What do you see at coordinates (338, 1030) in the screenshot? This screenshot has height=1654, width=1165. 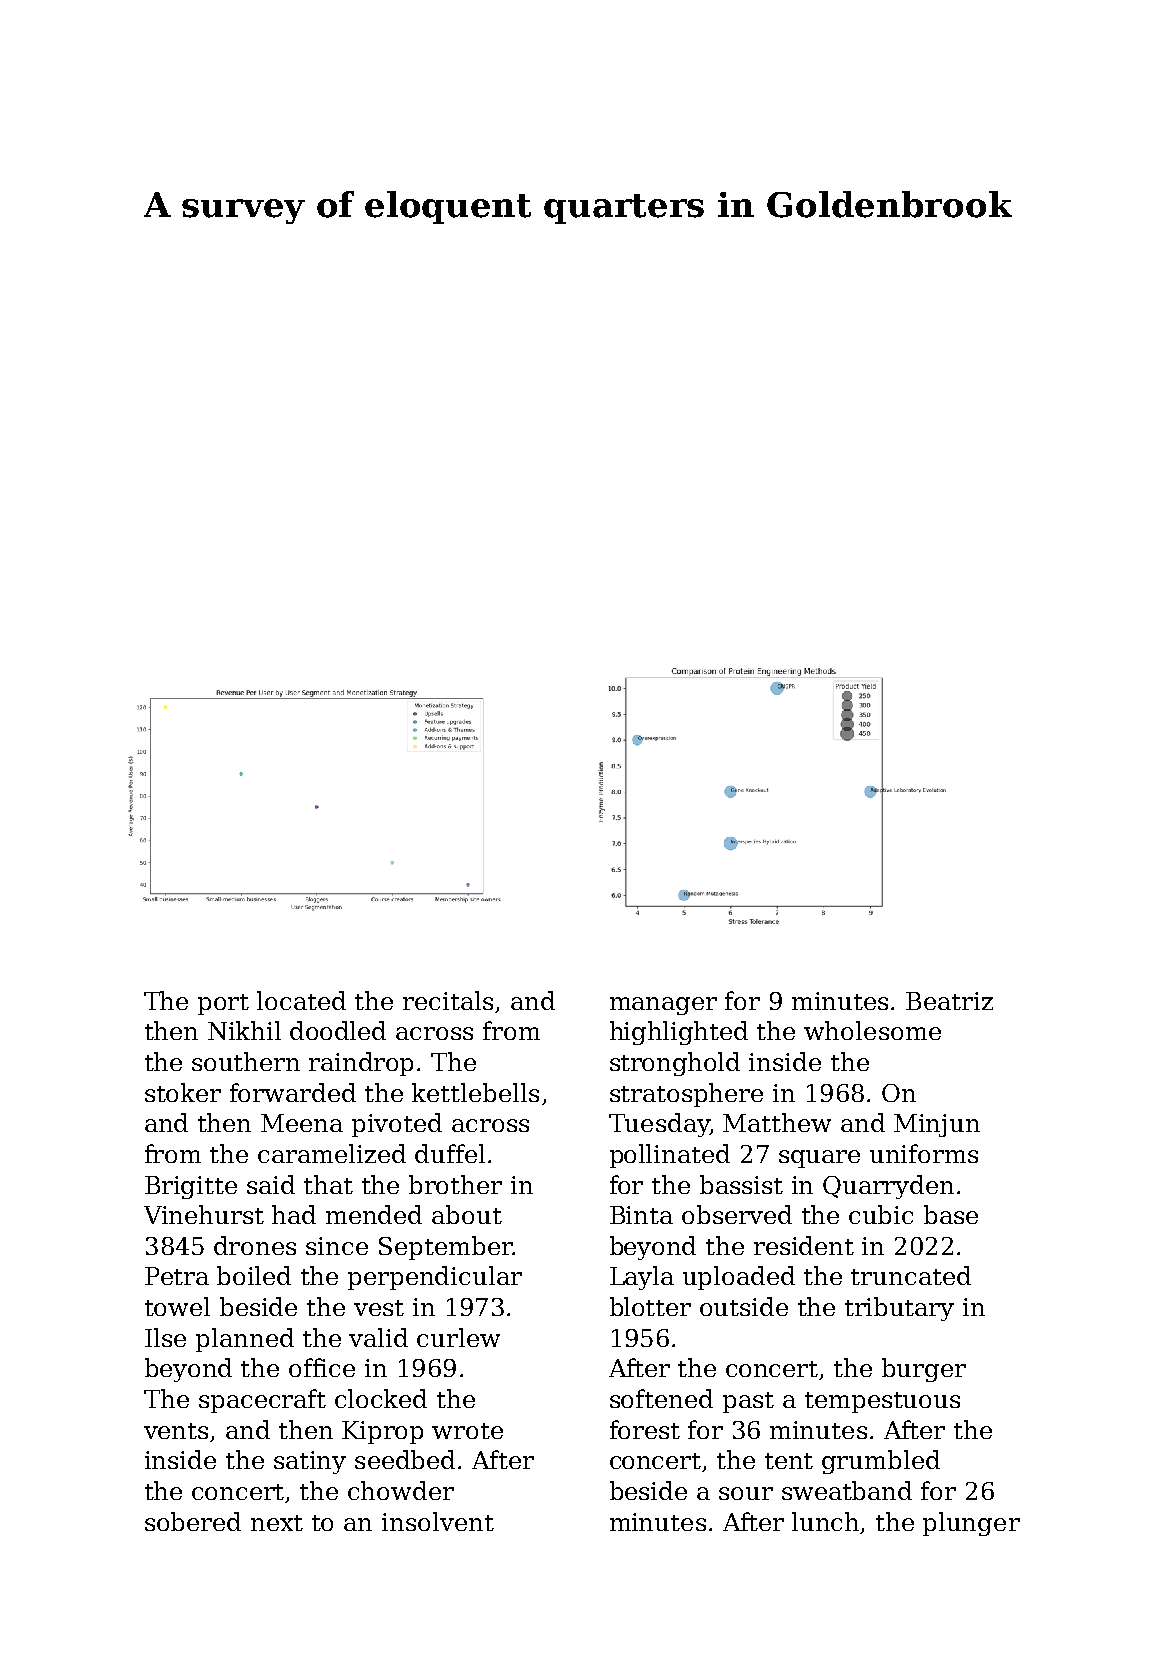 I see `doodled` at bounding box center [338, 1030].
